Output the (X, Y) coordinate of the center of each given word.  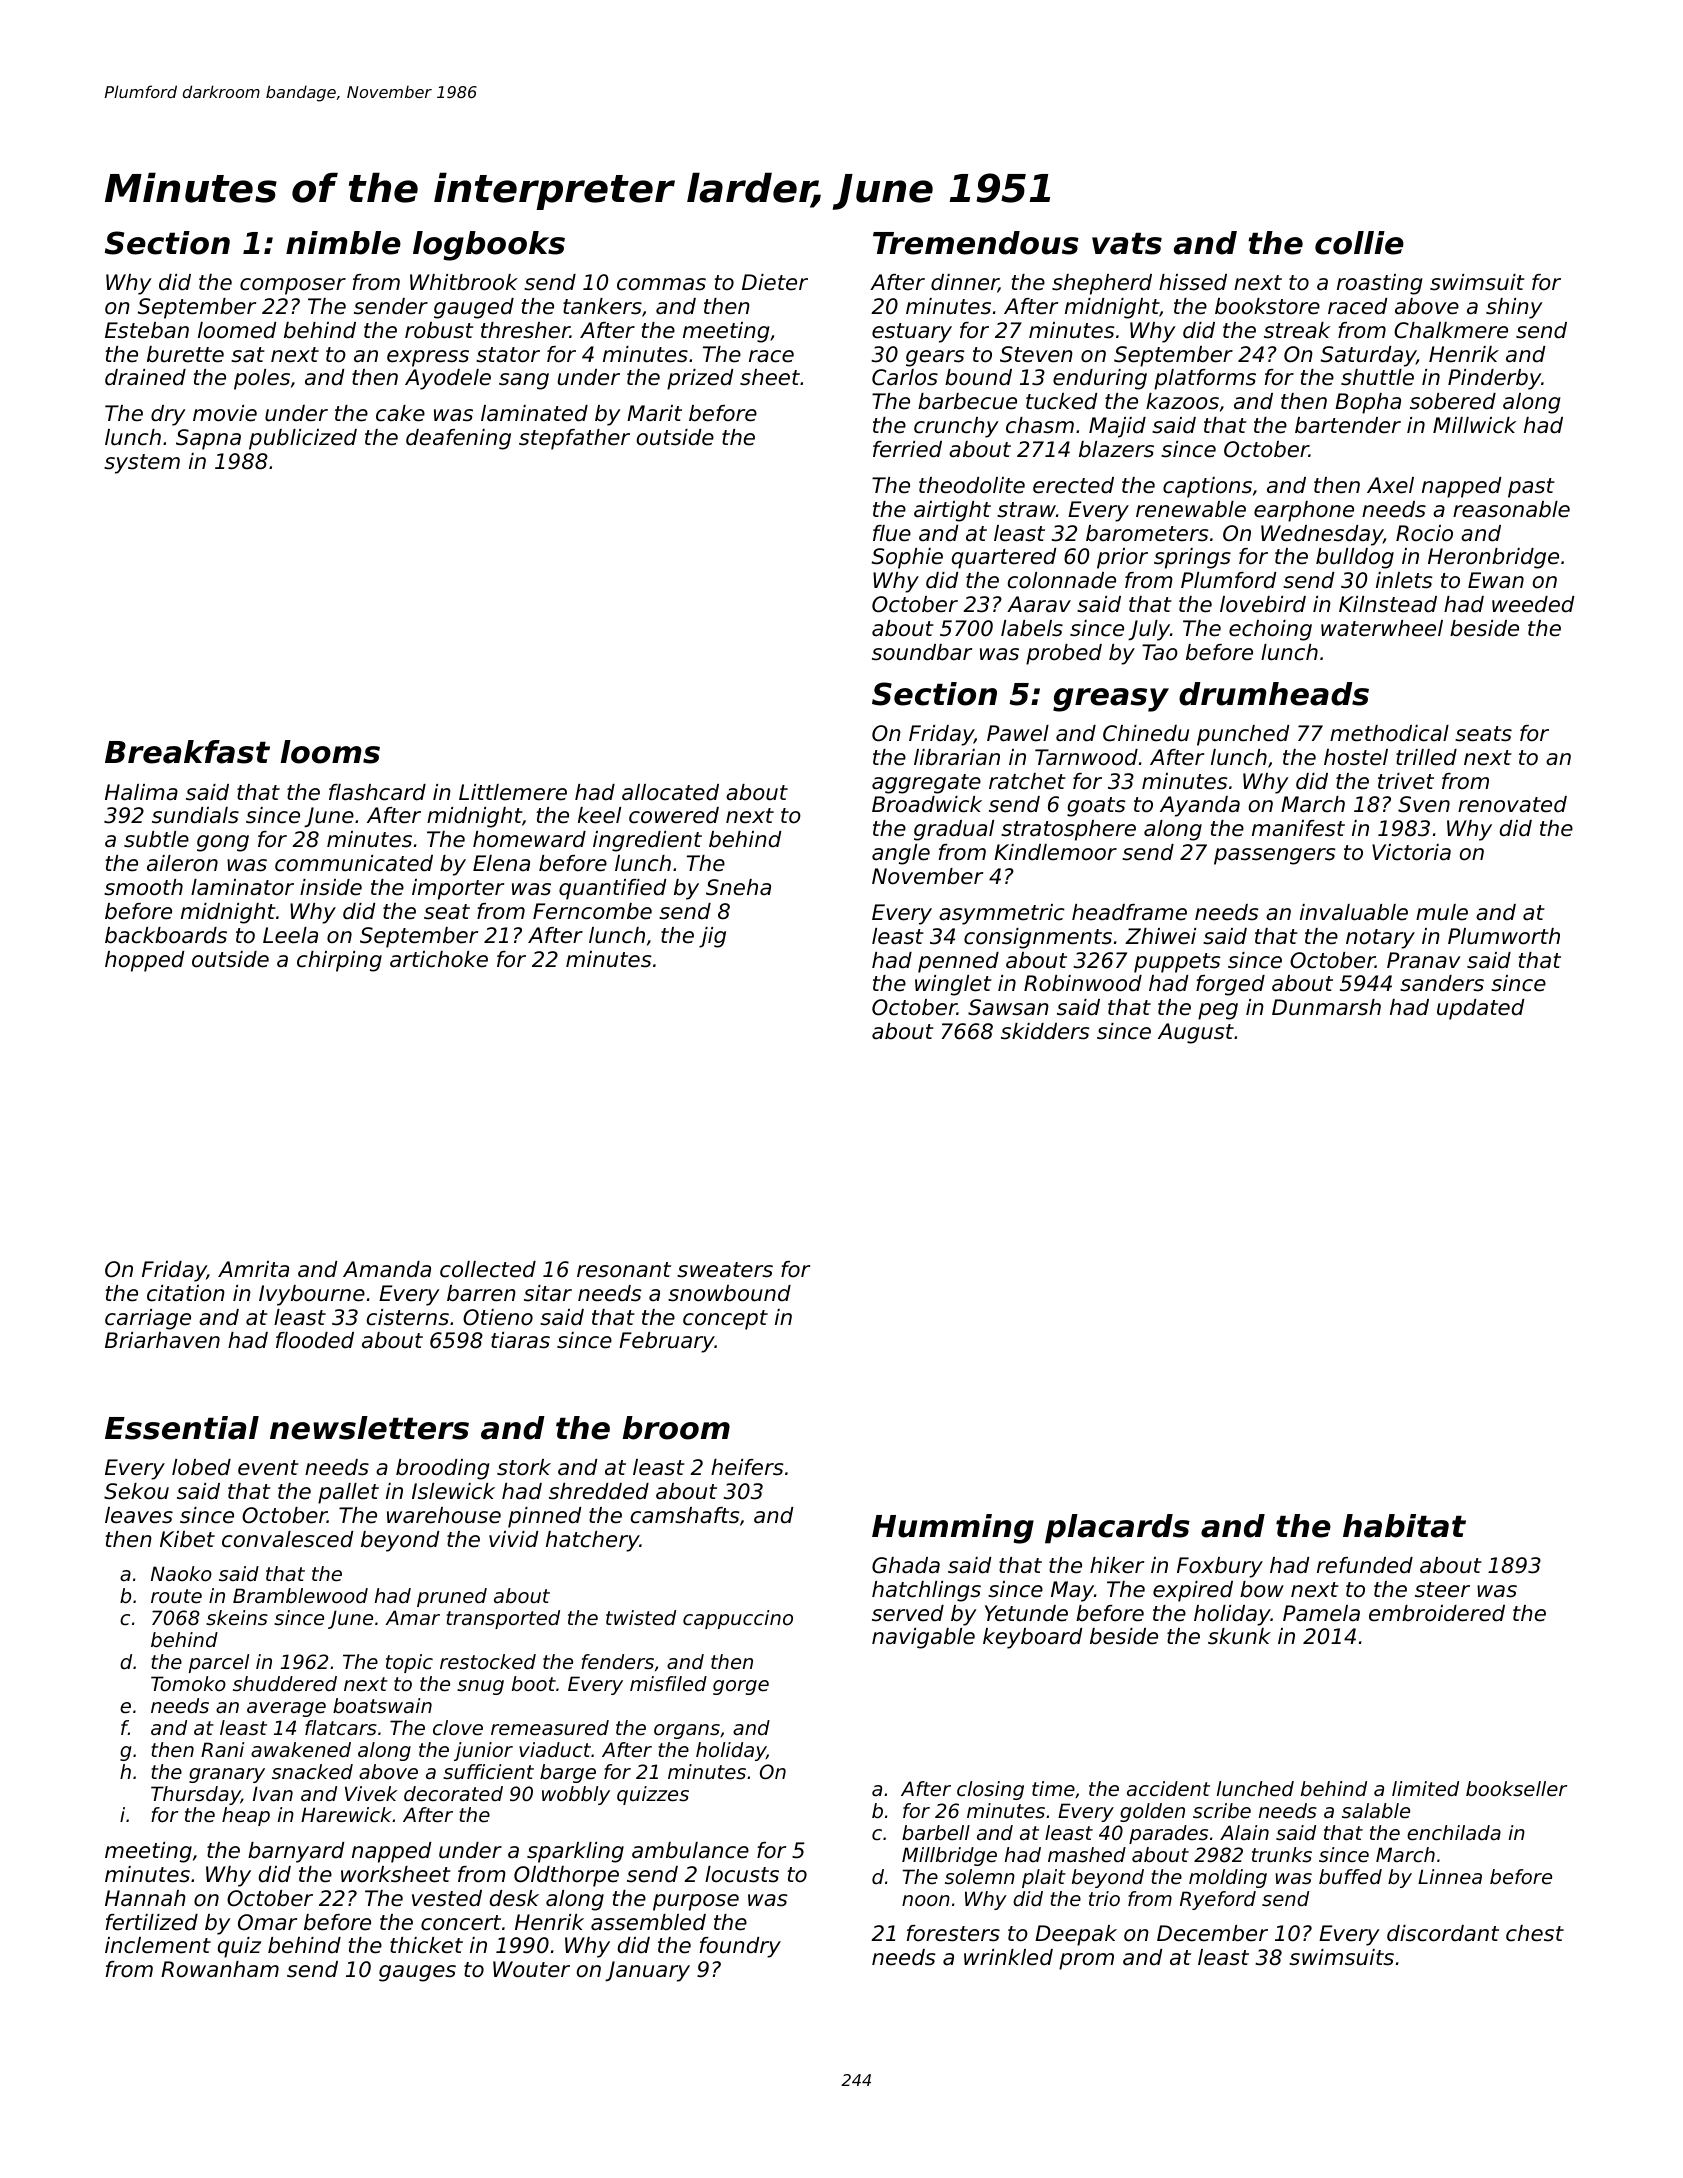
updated (1480, 1009)
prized (700, 379)
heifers (747, 1467)
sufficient (488, 1772)
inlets (1404, 580)
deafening (458, 439)
